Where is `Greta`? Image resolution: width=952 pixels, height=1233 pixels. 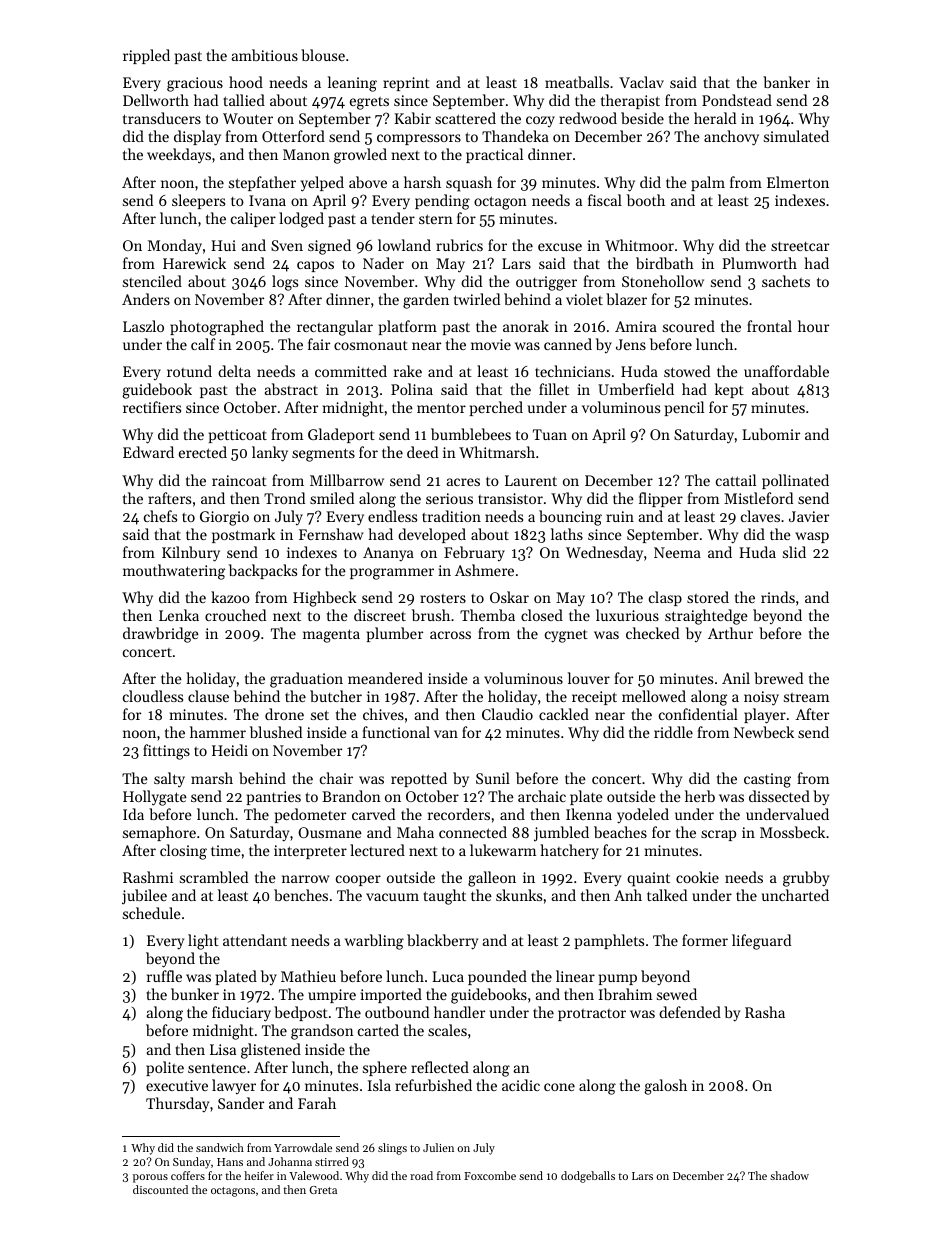
Greta is located at coordinates (323, 1190).
